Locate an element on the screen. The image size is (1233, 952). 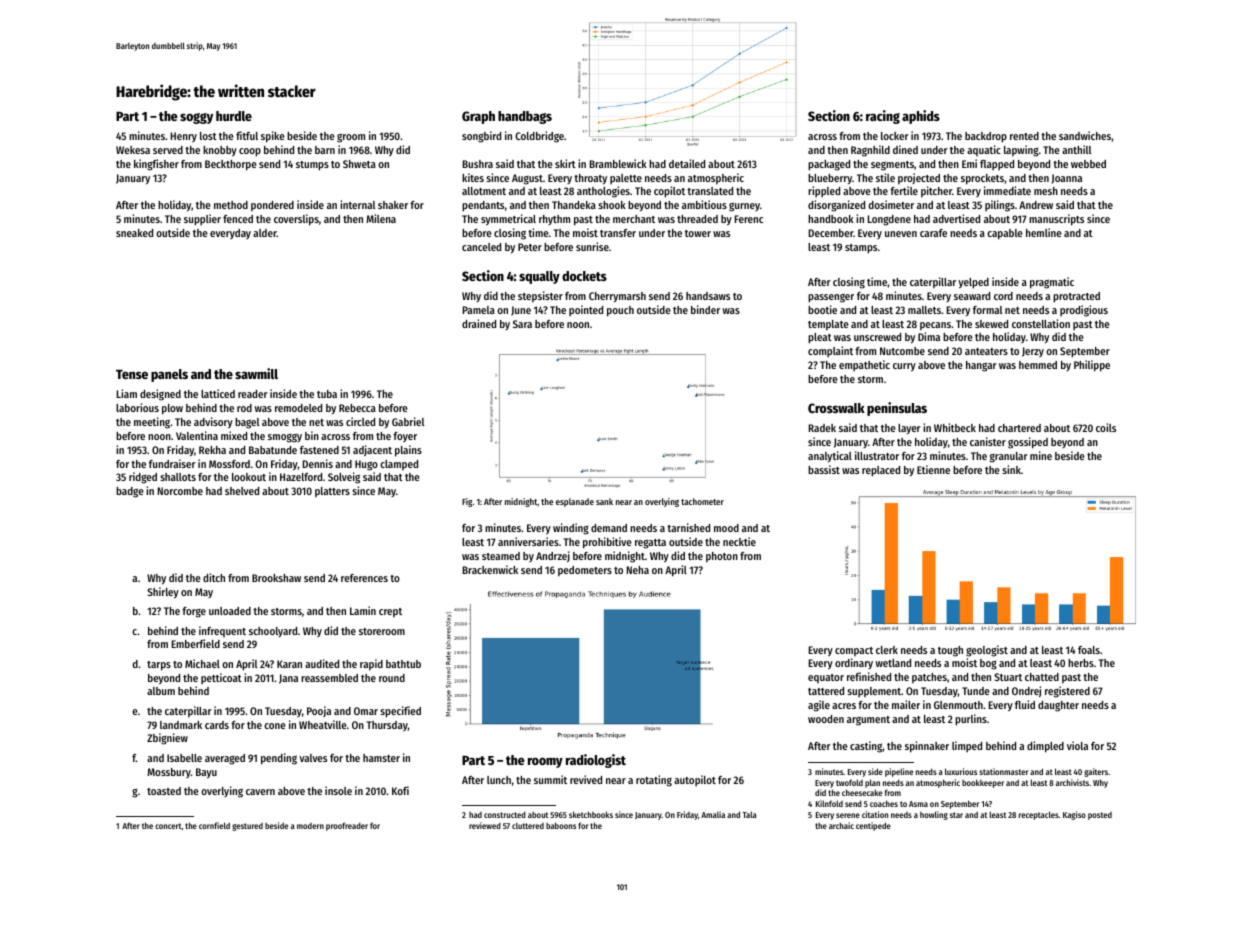
circled is located at coordinates (360, 421).
